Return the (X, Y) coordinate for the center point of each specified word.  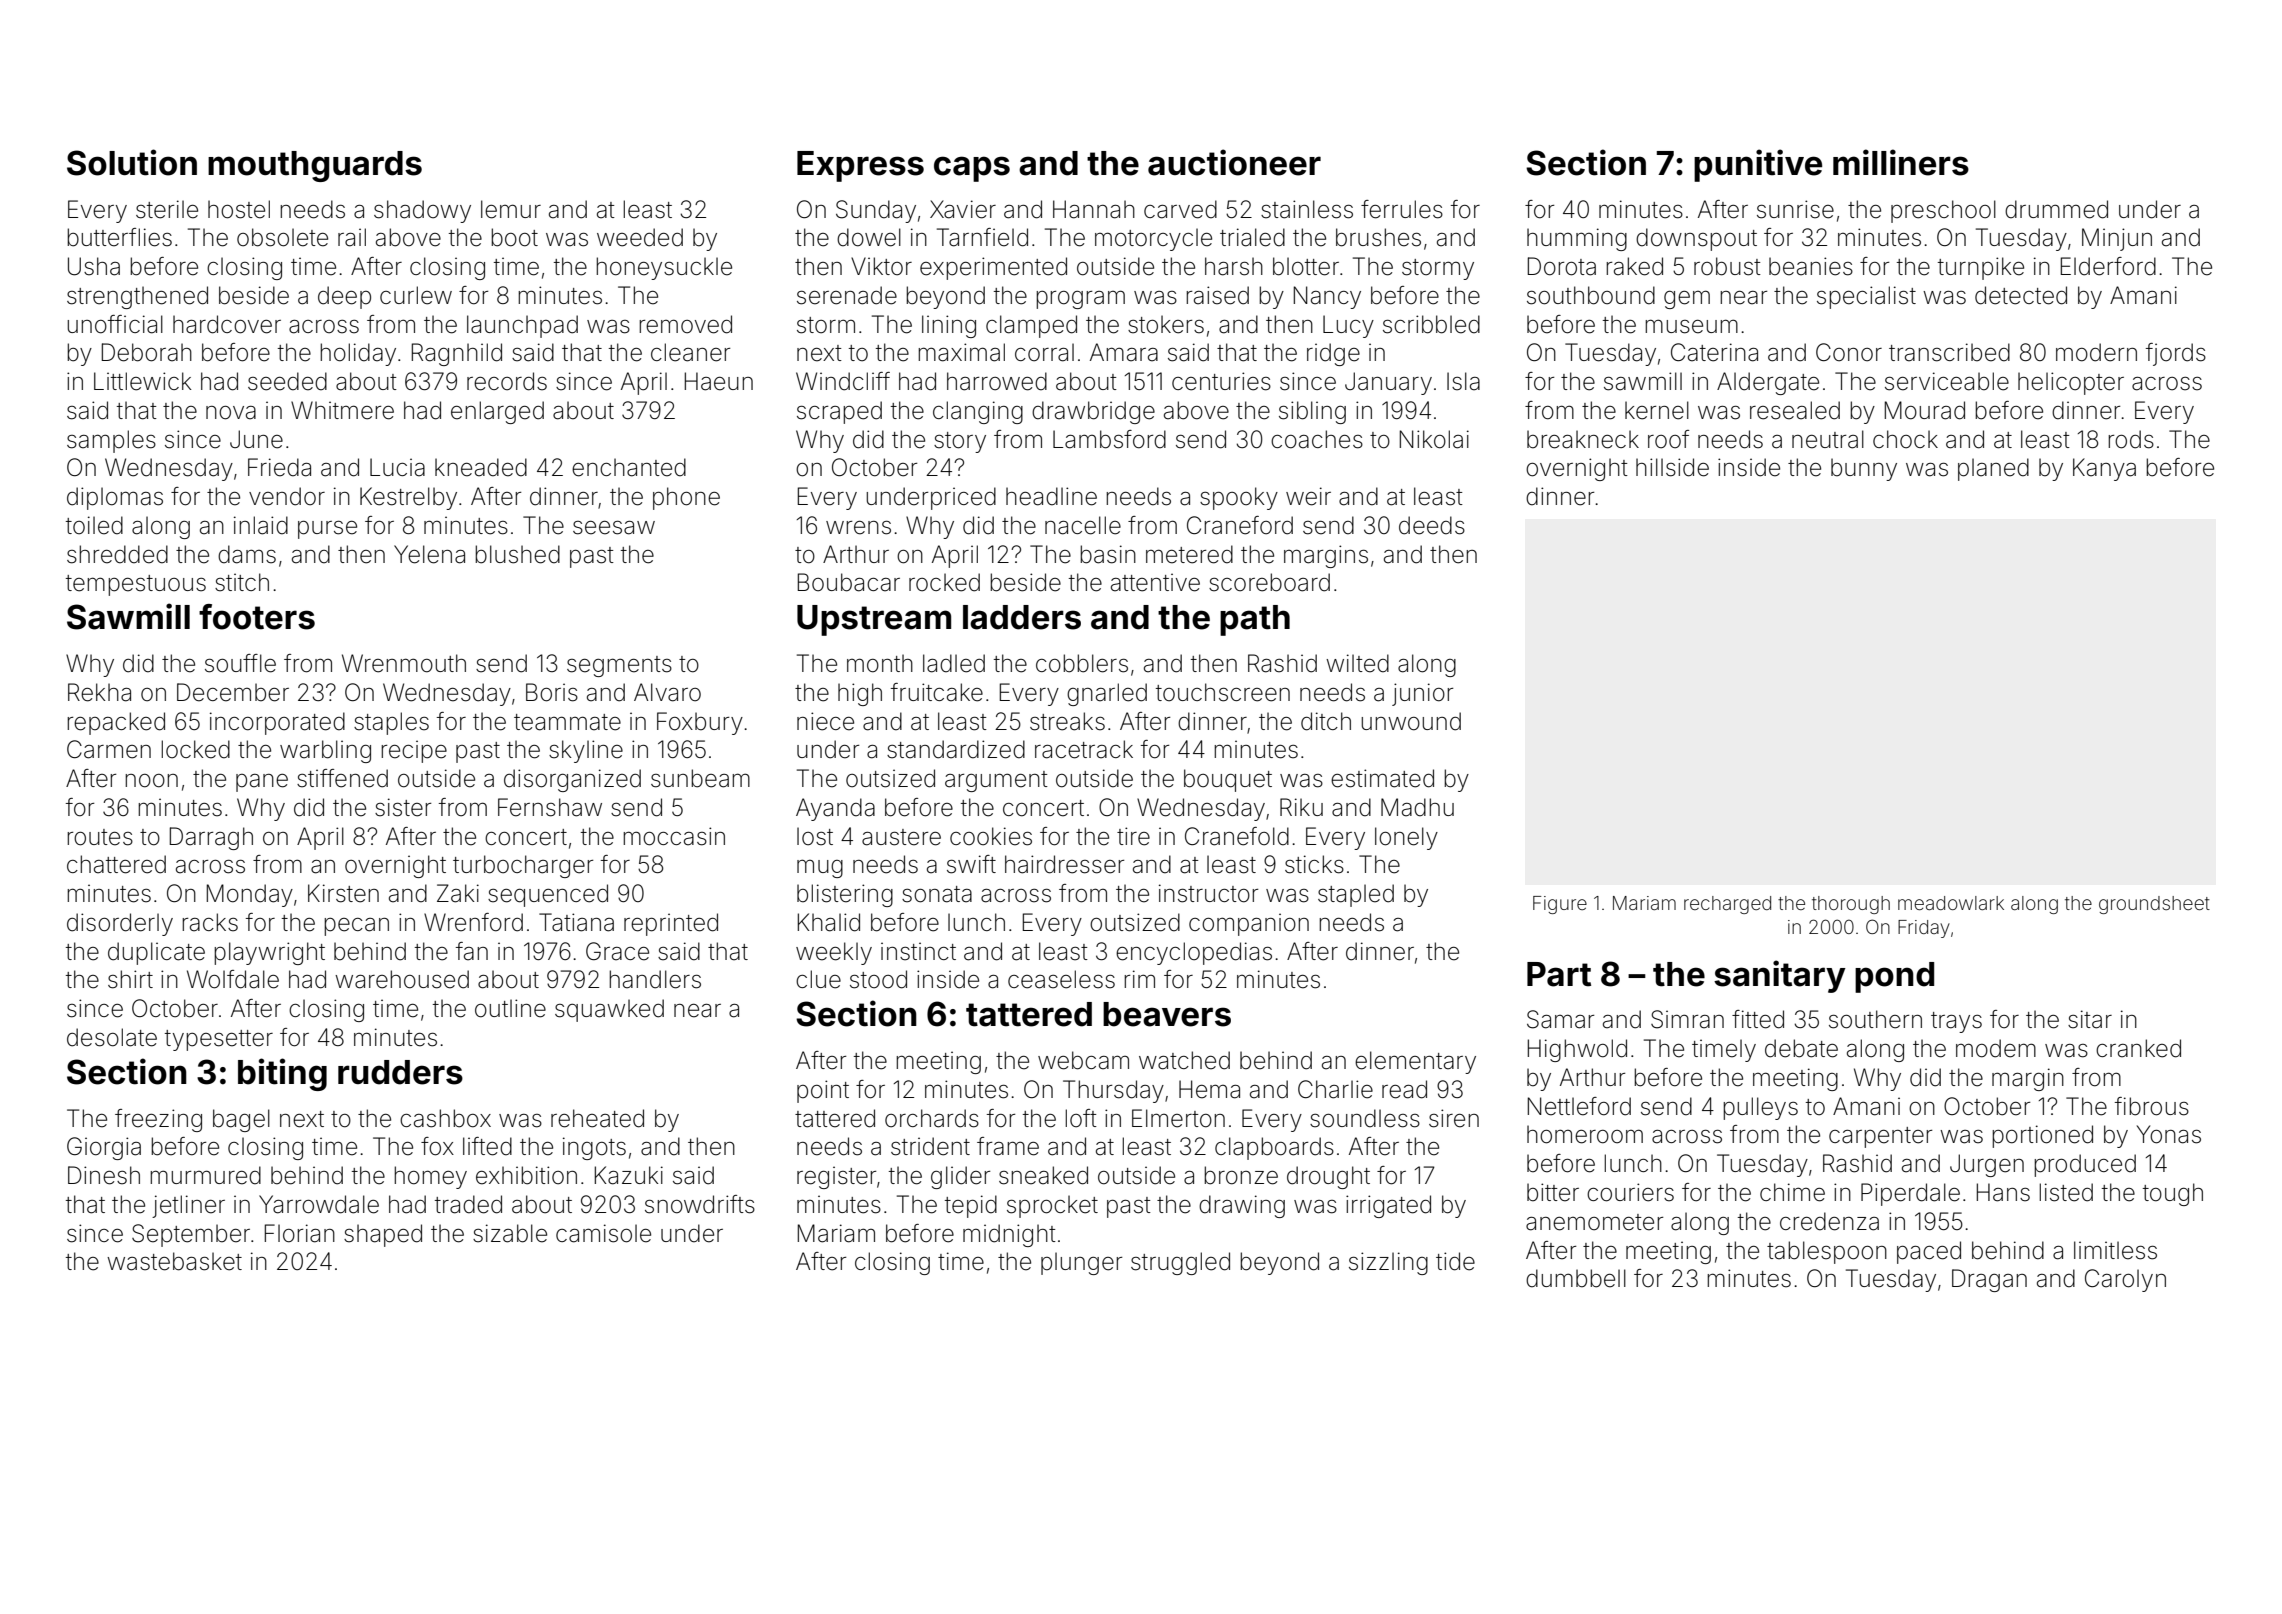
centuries (1221, 381)
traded (468, 1204)
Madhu (1417, 807)
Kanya (2104, 469)
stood (878, 979)
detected (2021, 295)
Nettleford (1579, 1106)
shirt (130, 979)
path (1255, 620)
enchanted (629, 467)
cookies (991, 836)
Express (860, 166)
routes (100, 837)
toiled (94, 525)
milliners (1901, 162)
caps (972, 169)
